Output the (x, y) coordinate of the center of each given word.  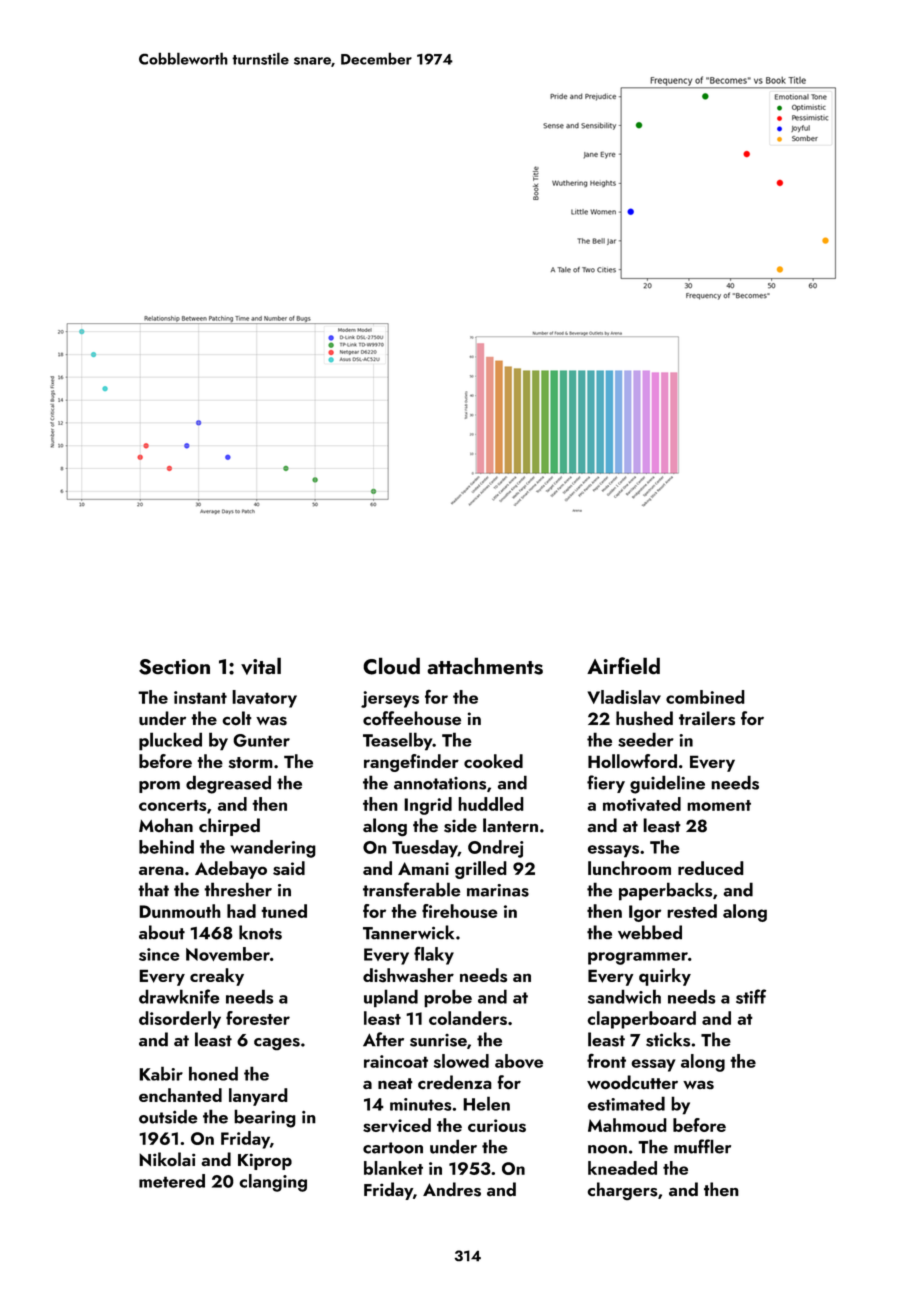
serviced (397, 1125)
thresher (238, 889)
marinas (498, 890)
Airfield (623, 666)
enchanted (180, 1095)
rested (692, 911)
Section (174, 667)
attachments (485, 666)
